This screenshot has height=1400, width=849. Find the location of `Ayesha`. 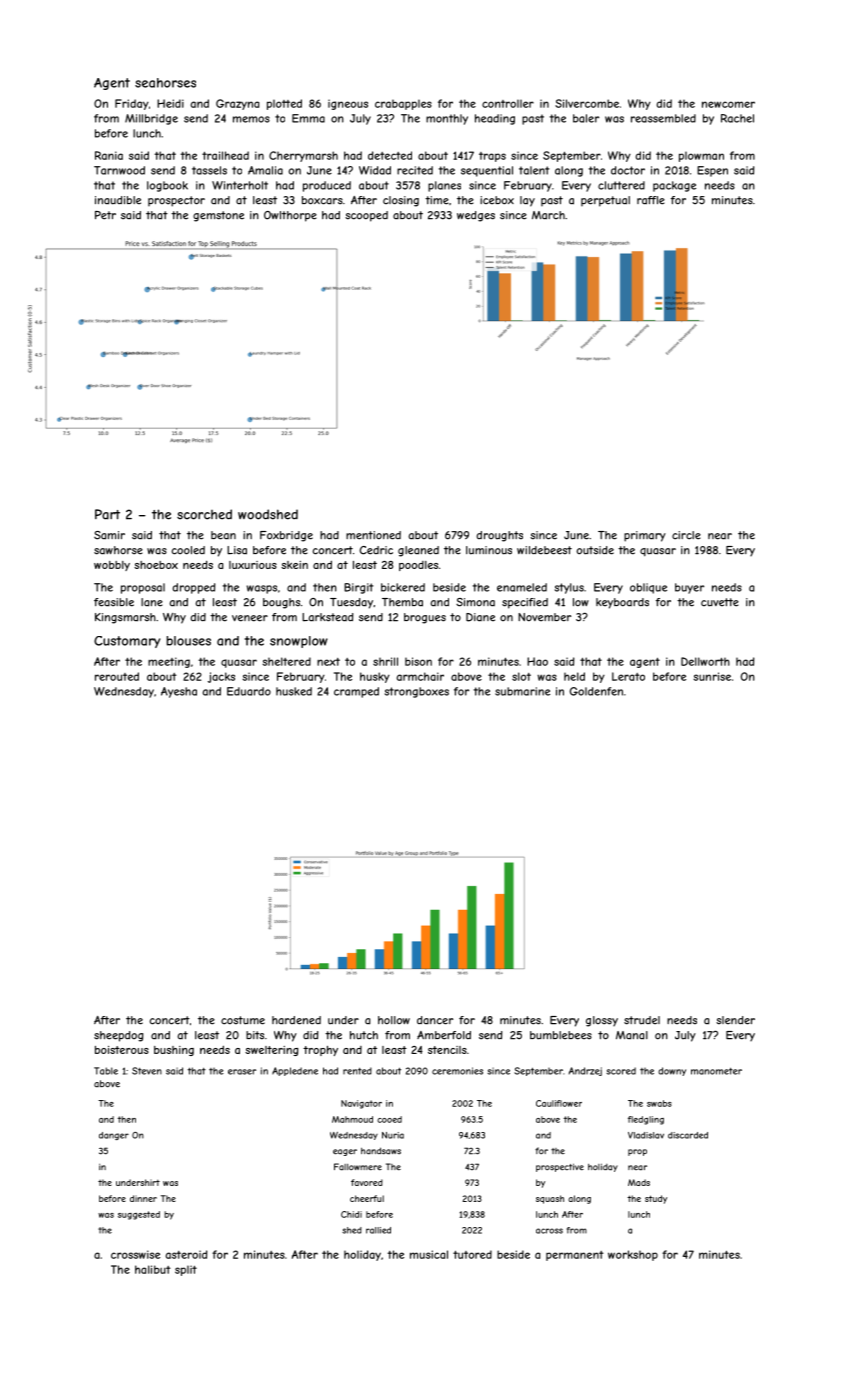

Ayesha is located at coordinates (179, 692).
